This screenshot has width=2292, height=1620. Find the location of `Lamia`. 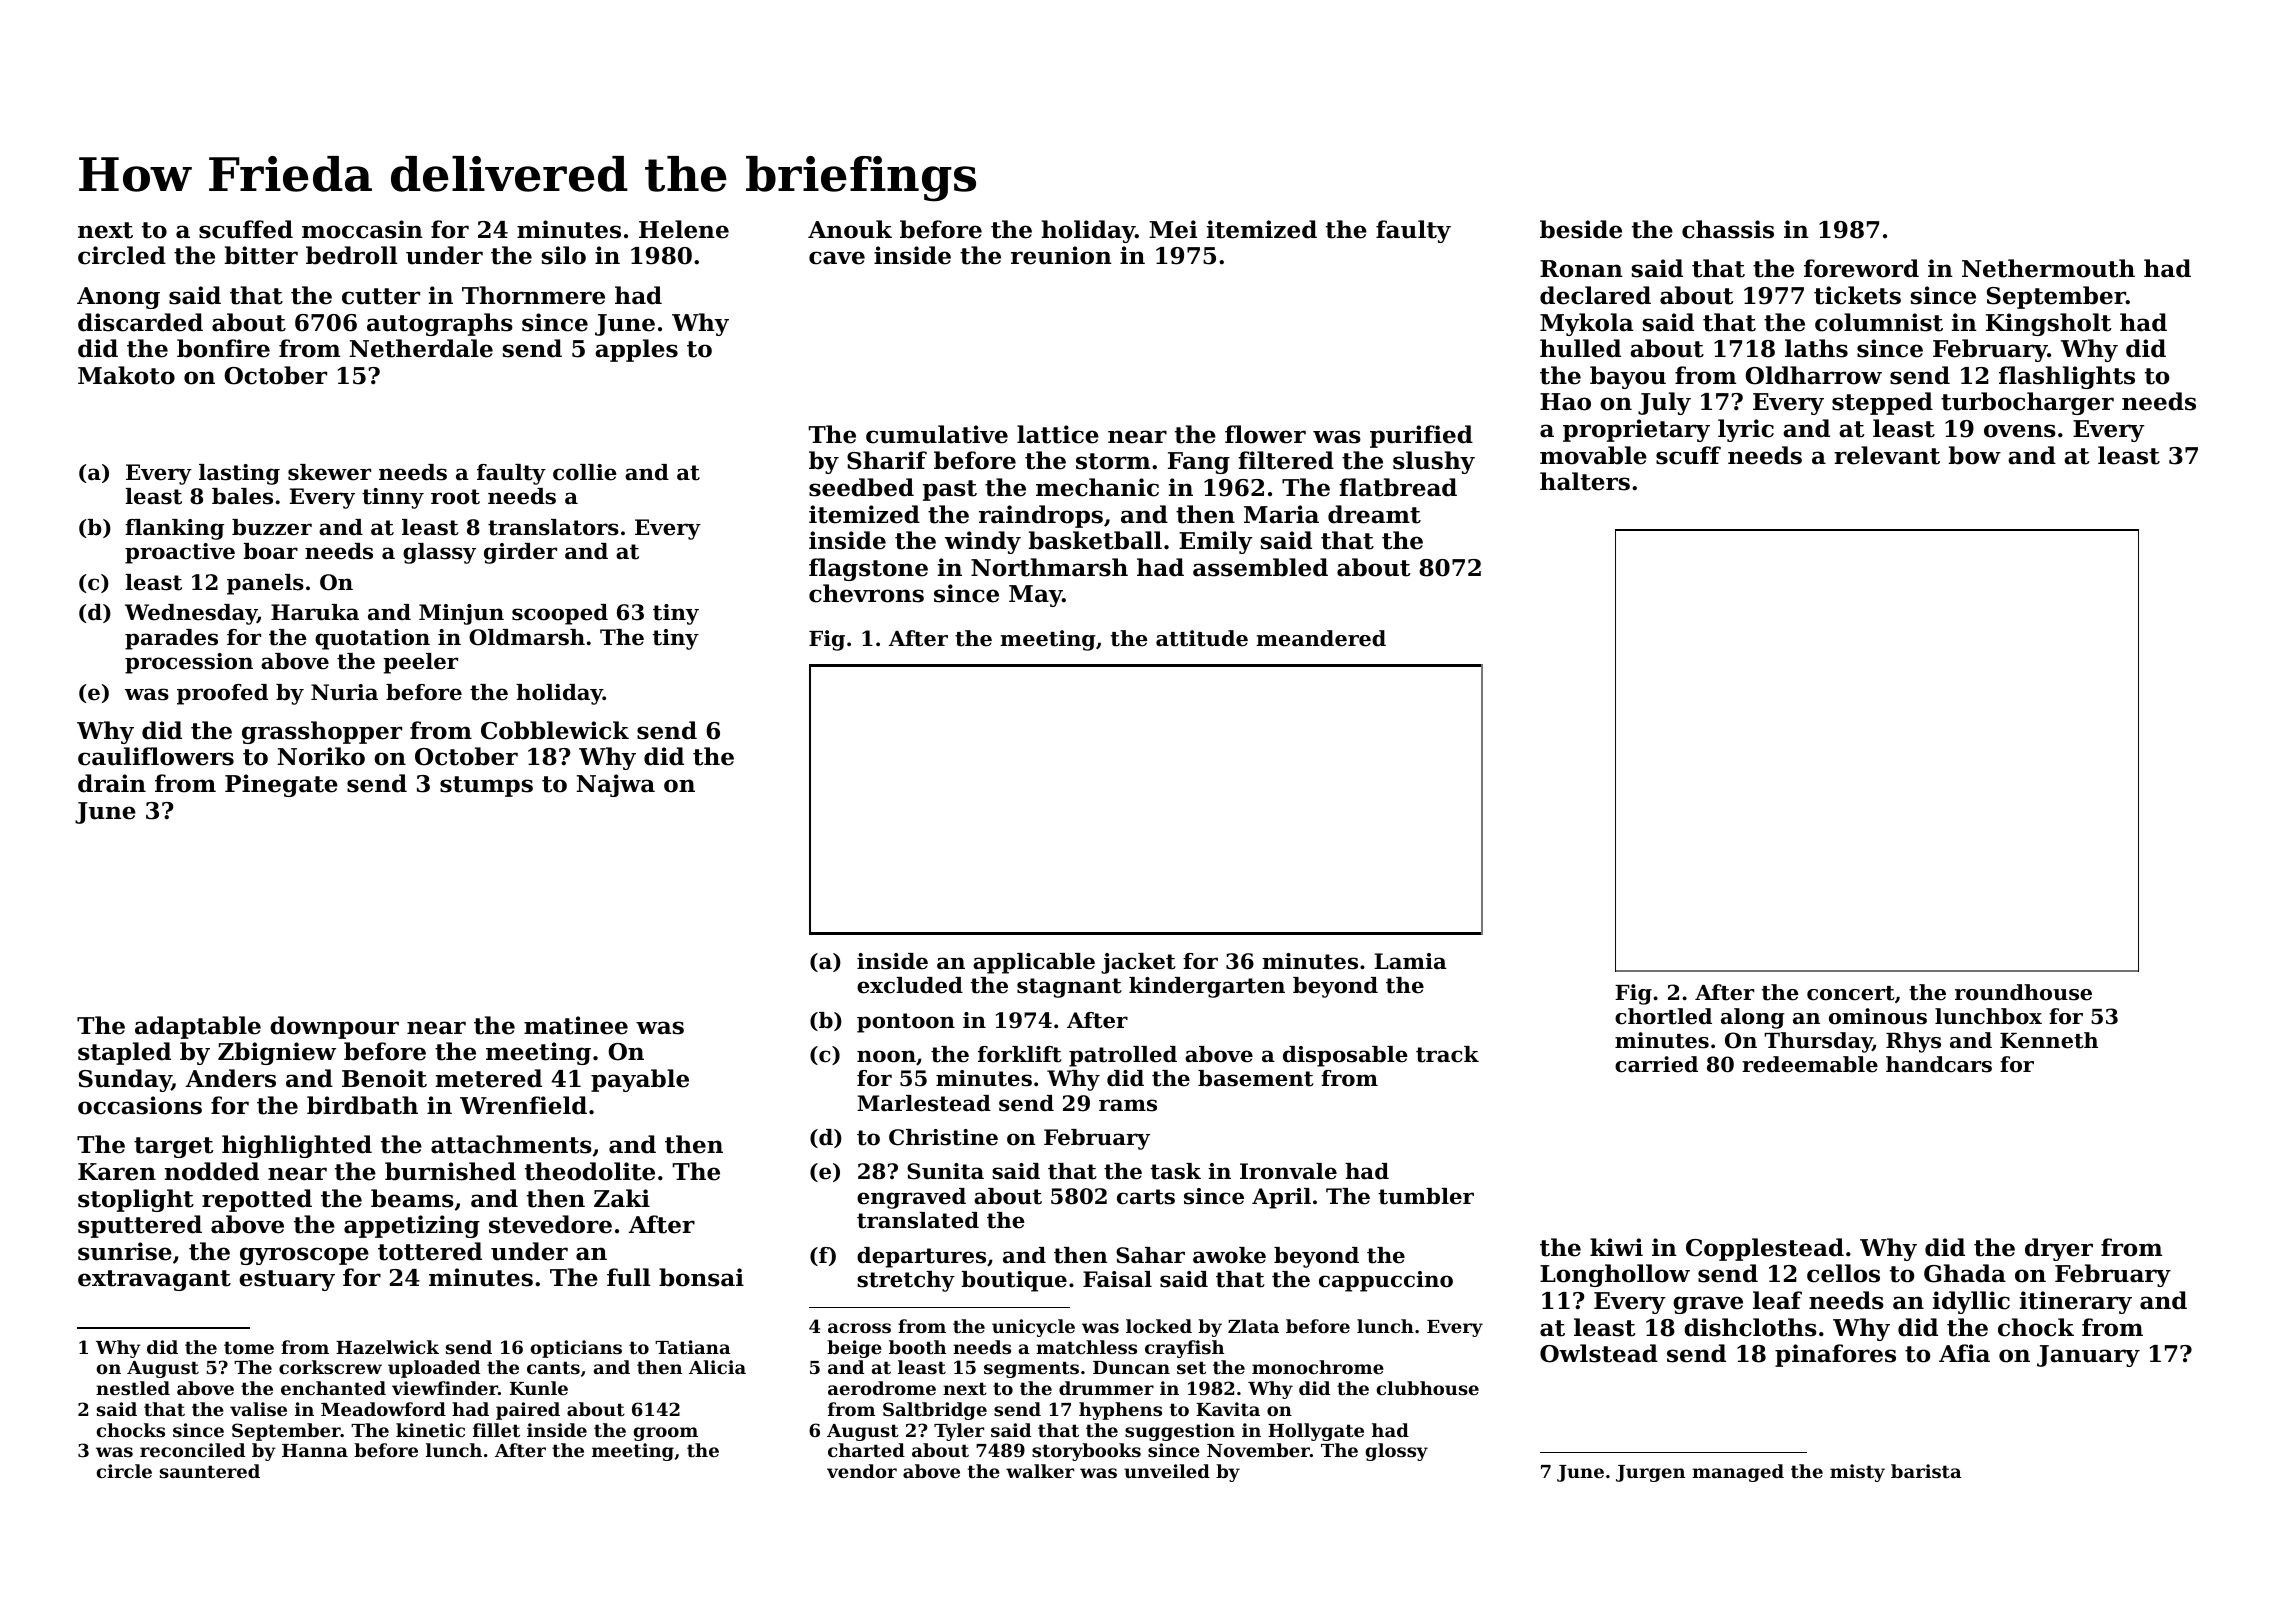

Lamia is located at coordinates (1410, 961).
